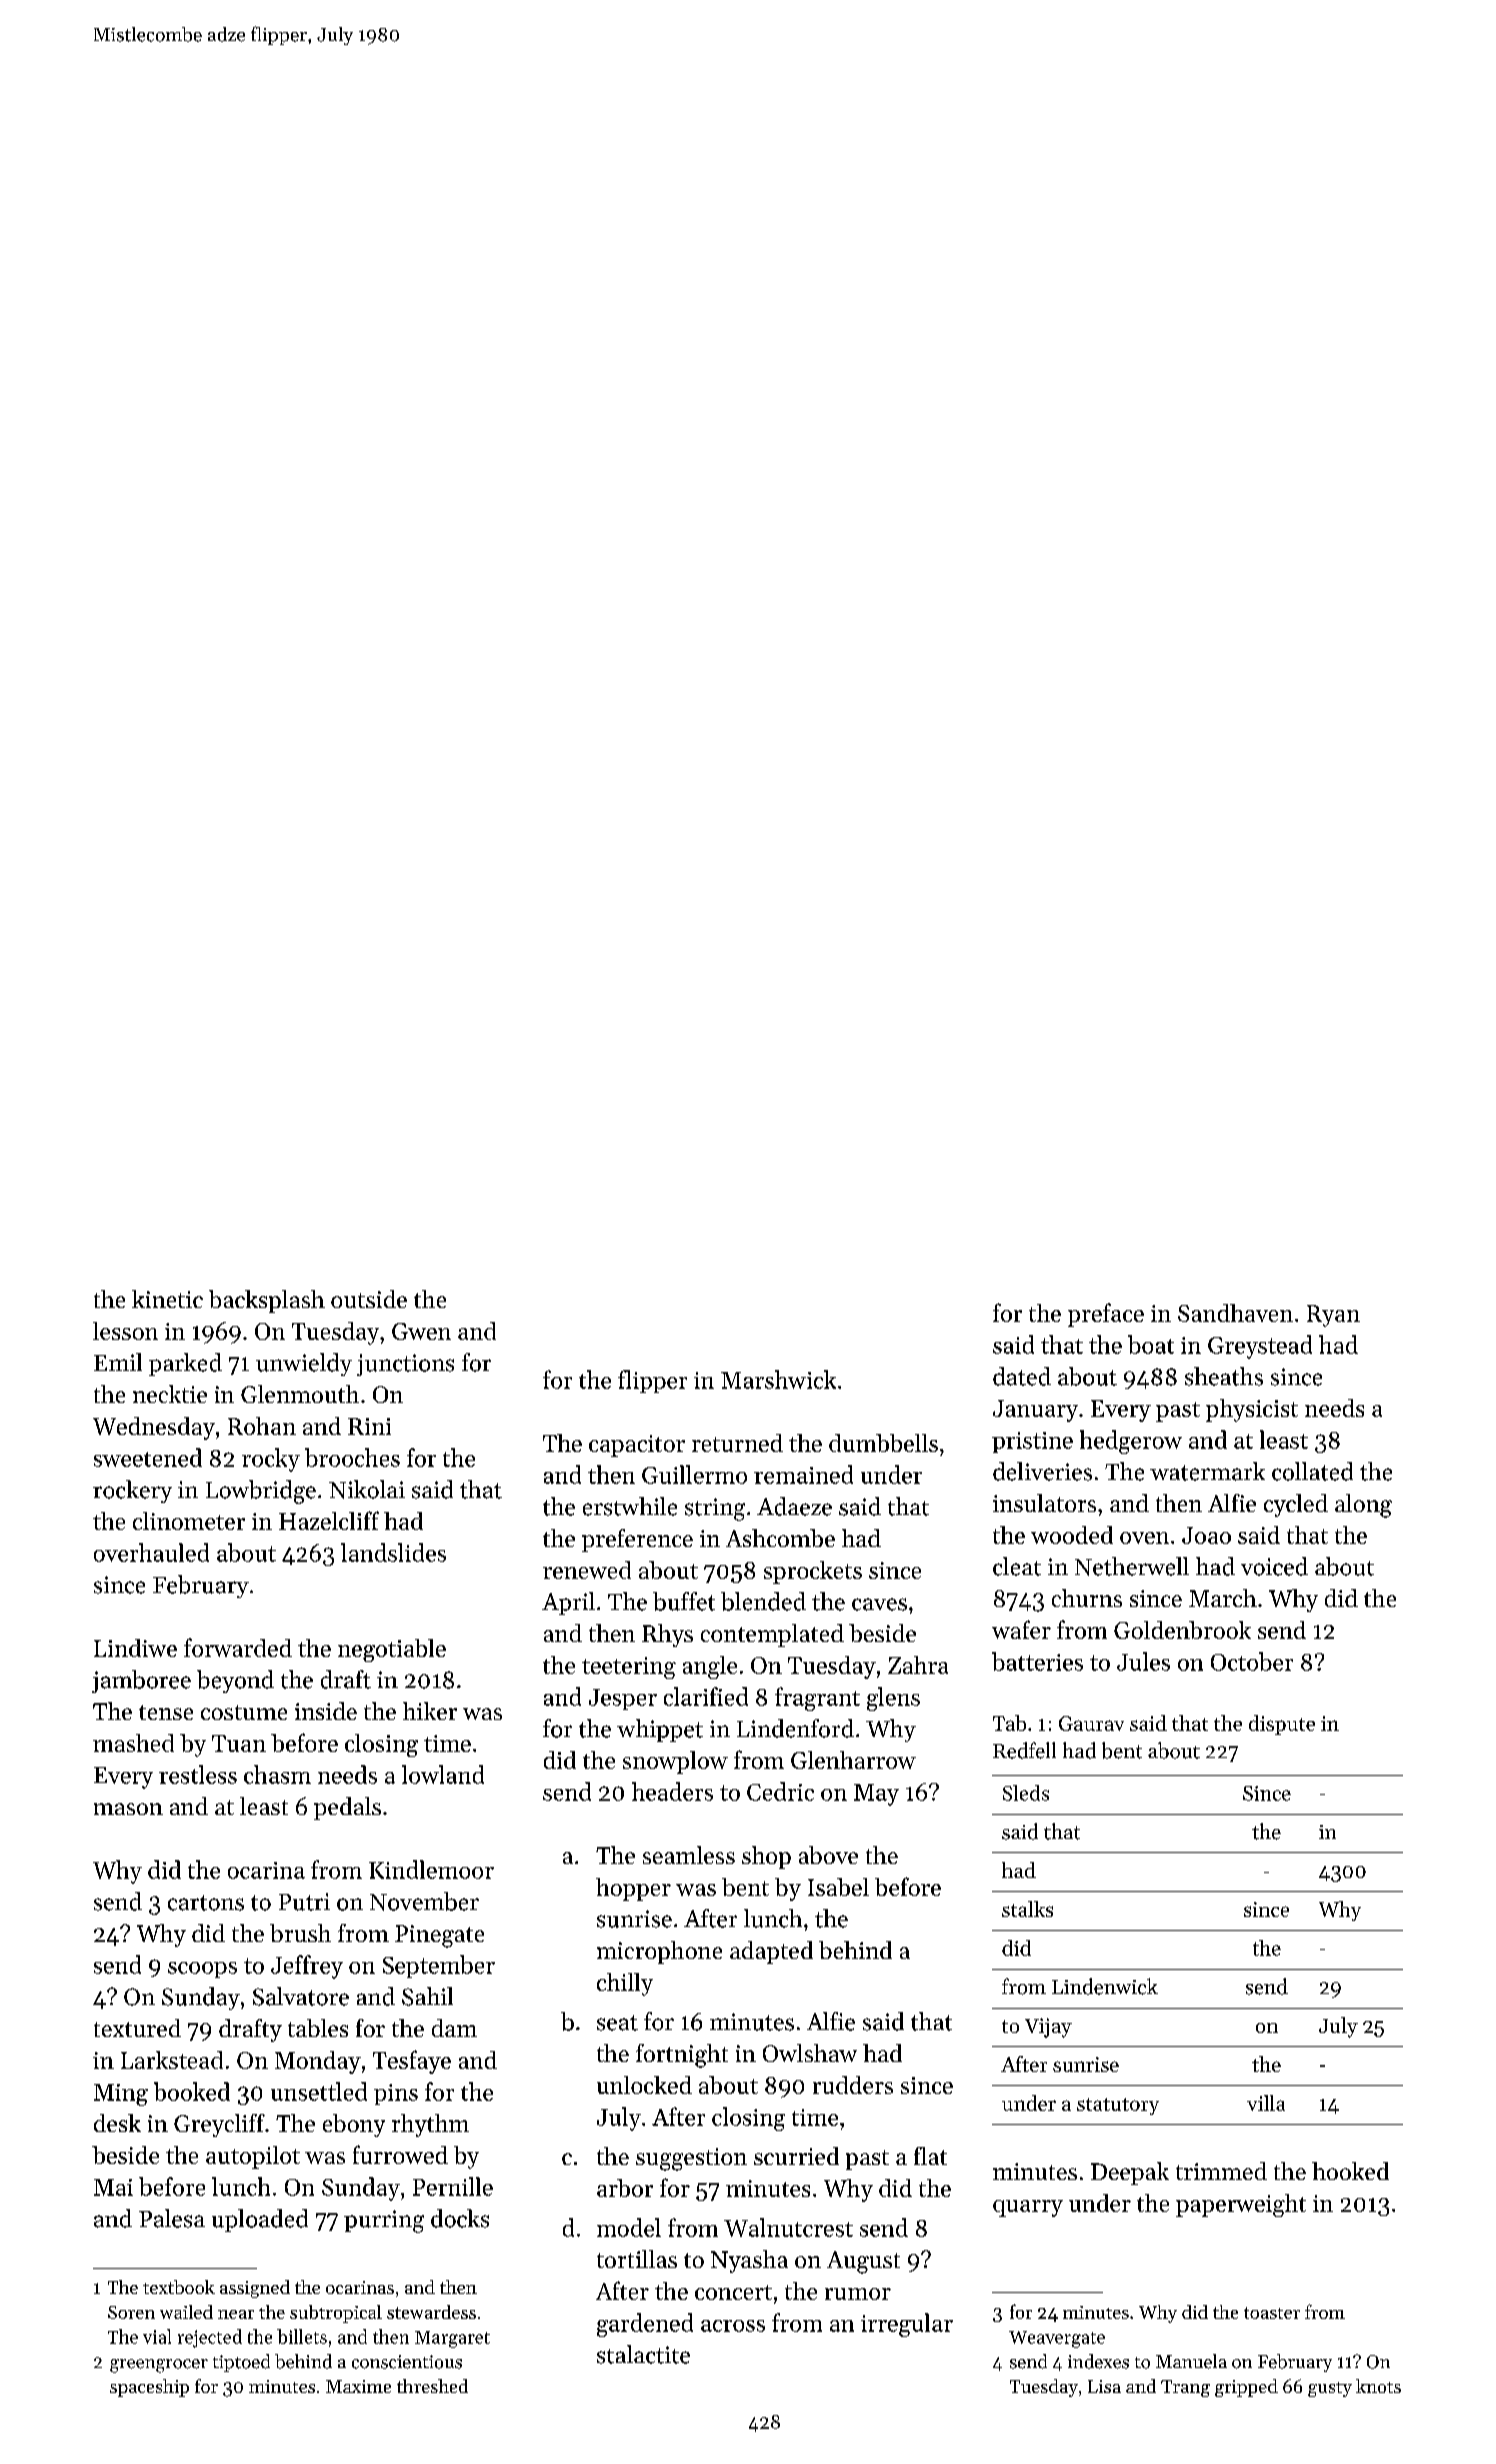 This screenshot has height=2464, width=1496. I want to click on villa, so click(1266, 2103).
